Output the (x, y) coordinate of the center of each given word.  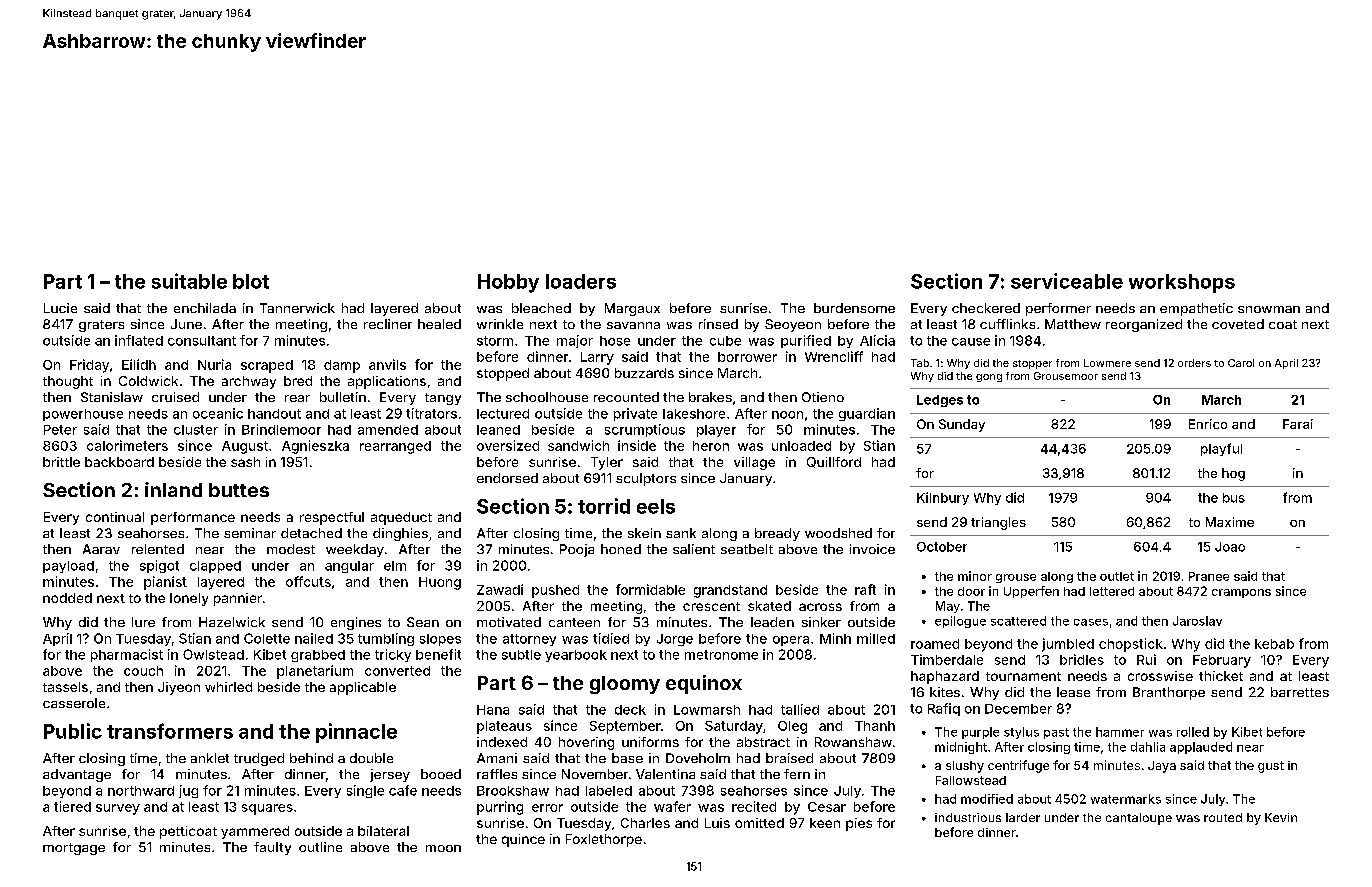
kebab (1274, 644)
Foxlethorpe (604, 840)
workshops (1182, 283)
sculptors (646, 479)
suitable (189, 281)
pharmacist (127, 655)
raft (865, 589)
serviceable (1067, 281)
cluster (196, 430)
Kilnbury (943, 498)
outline (320, 847)
